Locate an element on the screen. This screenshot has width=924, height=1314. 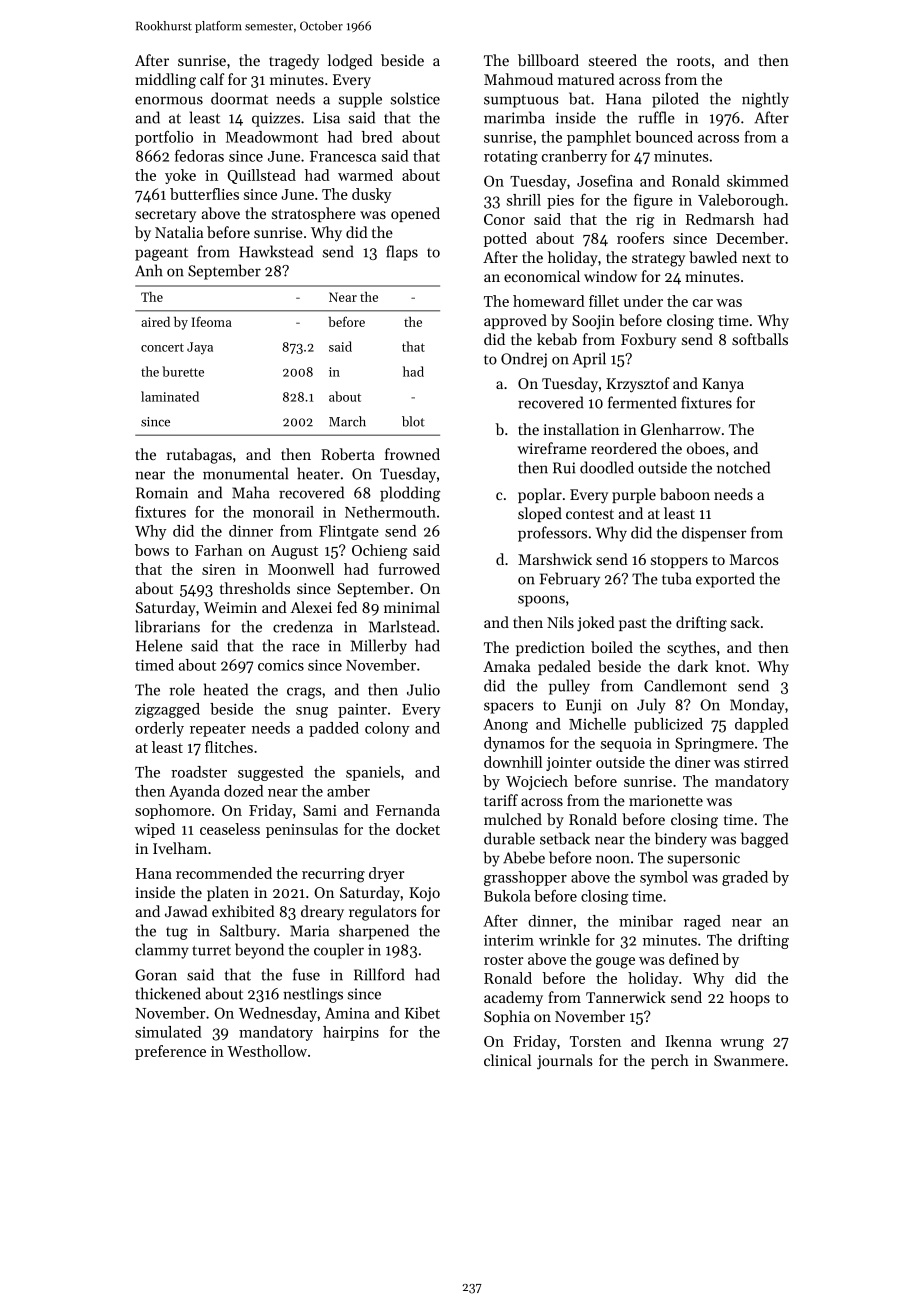
Romain is located at coordinates (162, 493).
